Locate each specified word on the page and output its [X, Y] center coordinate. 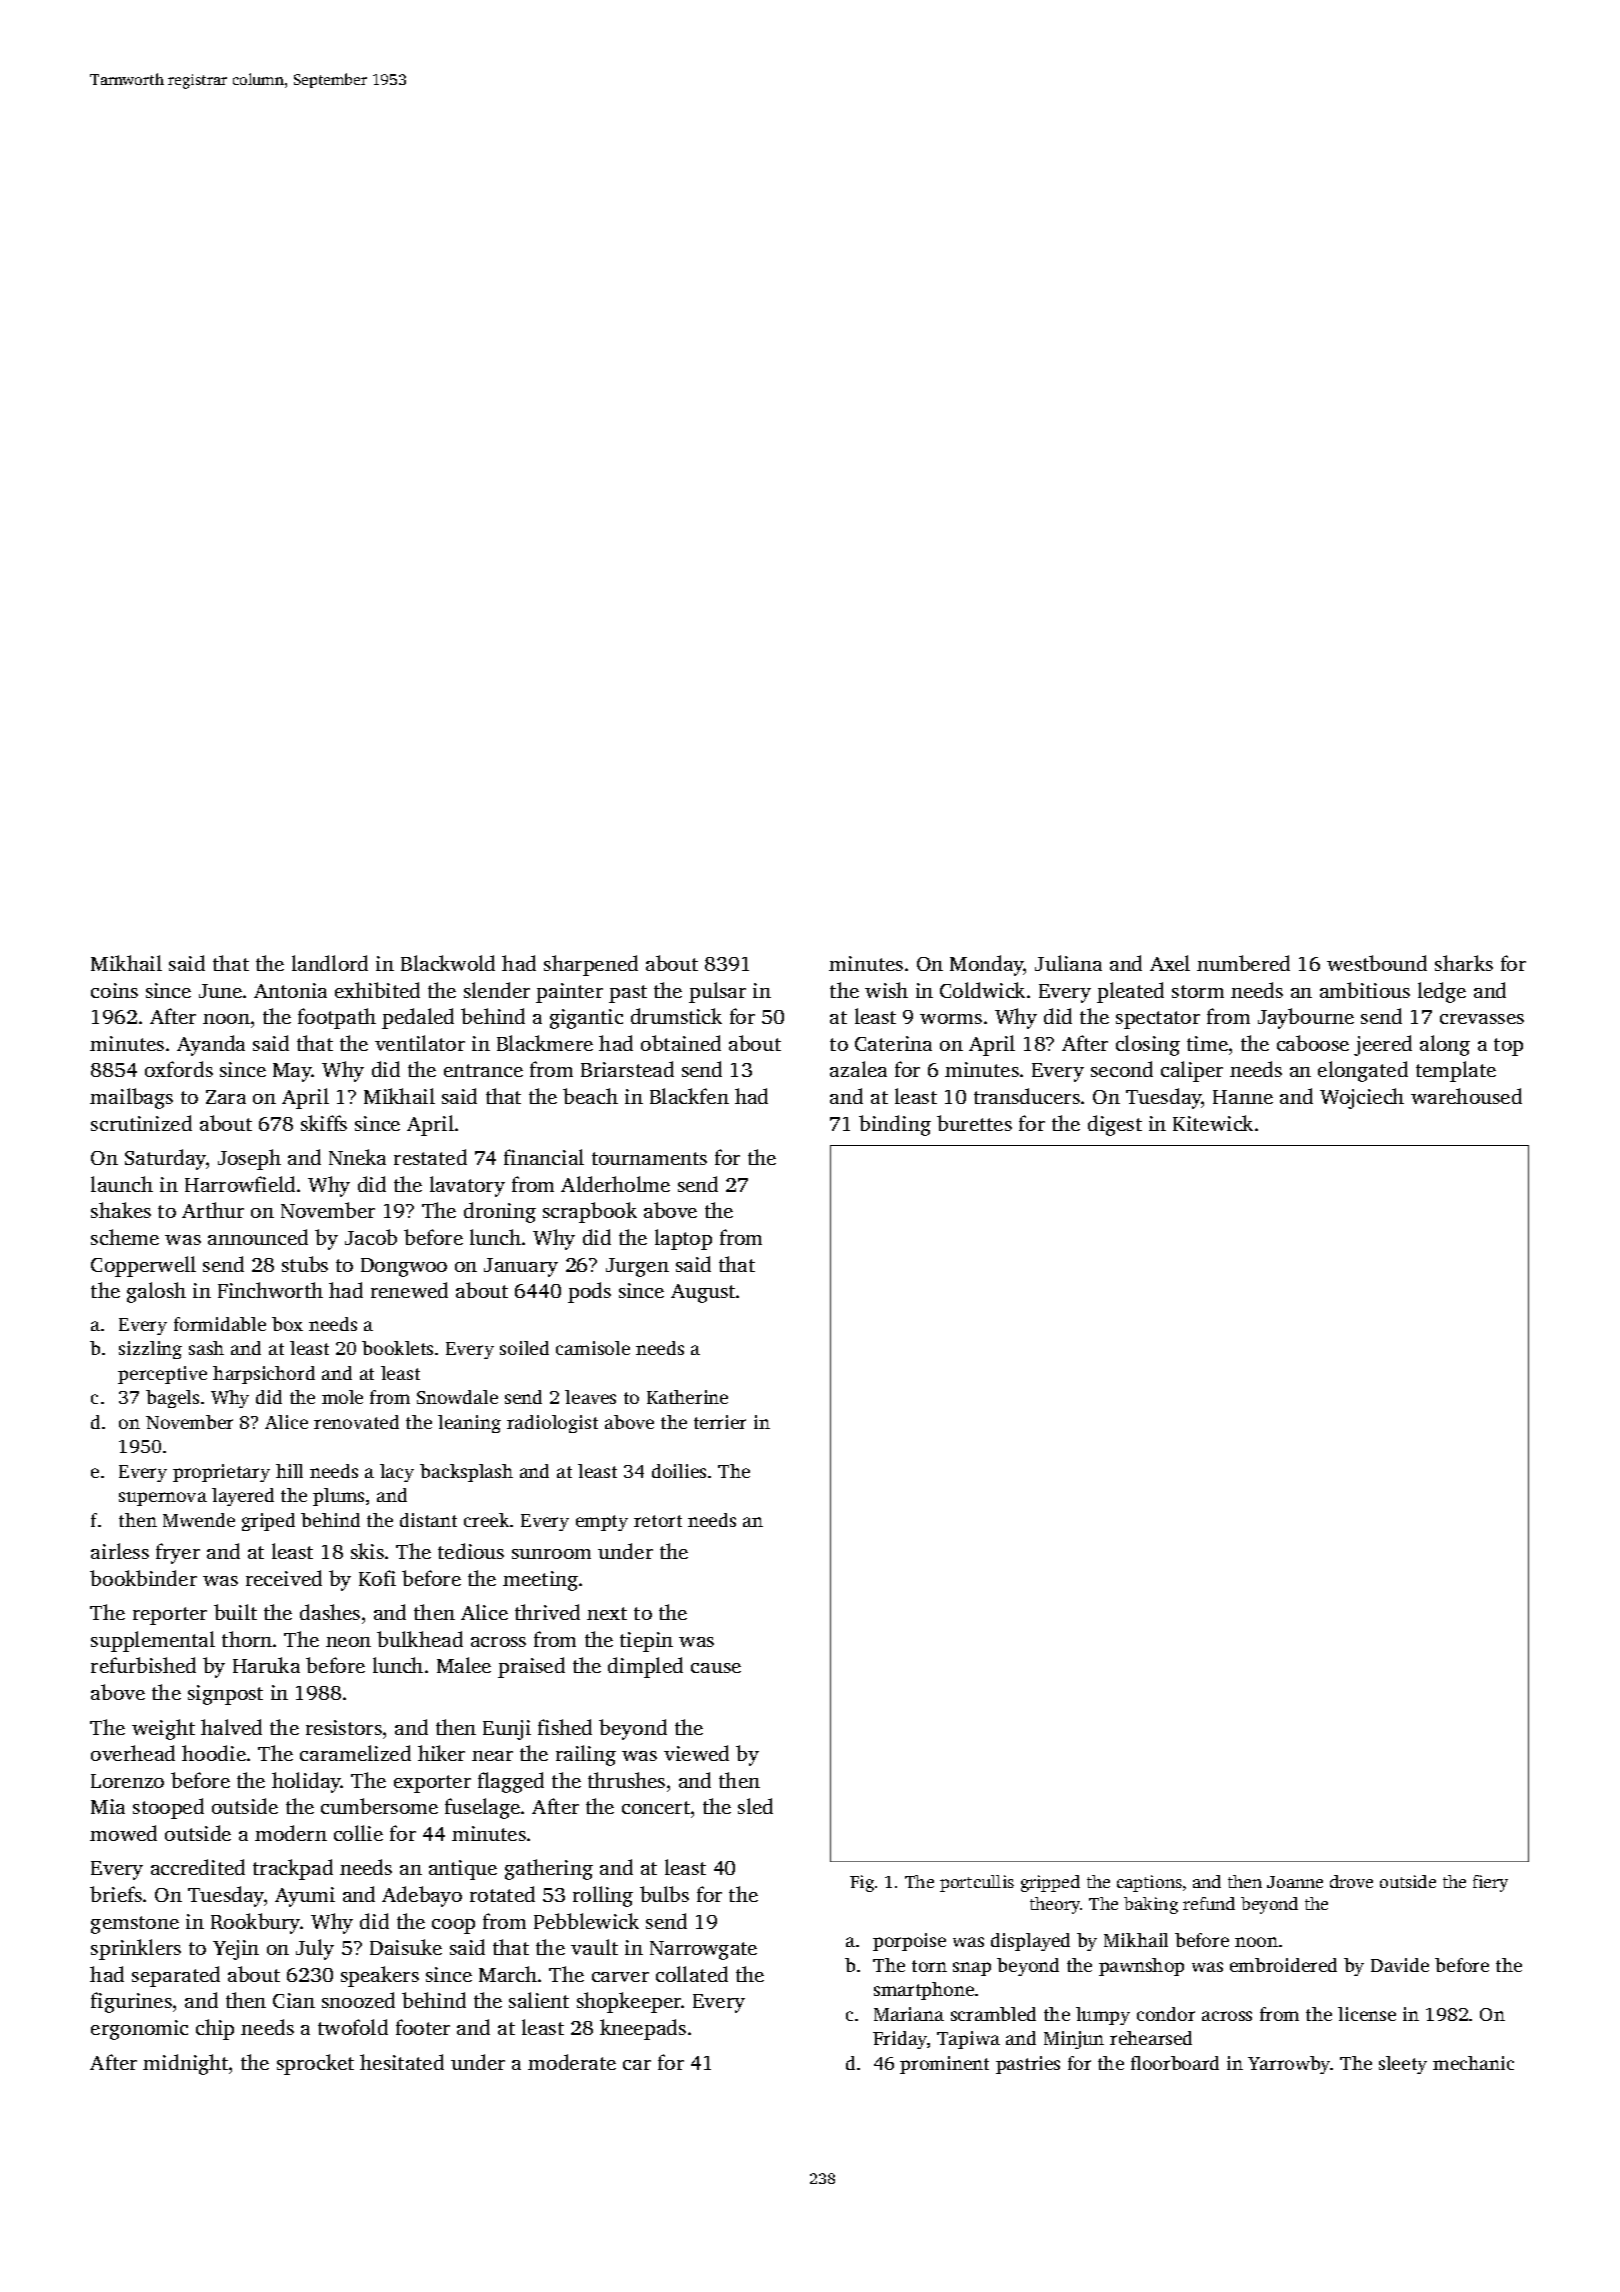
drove [1351, 1881]
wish [886, 990]
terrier [720, 1422]
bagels [172, 1399]
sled [755, 1806]
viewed [696, 1753]
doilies [679, 1471]
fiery [1490, 1883]
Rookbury [256, 1923]
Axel [1170, 963]
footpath [337, 1018]
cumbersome [379, 1806]
